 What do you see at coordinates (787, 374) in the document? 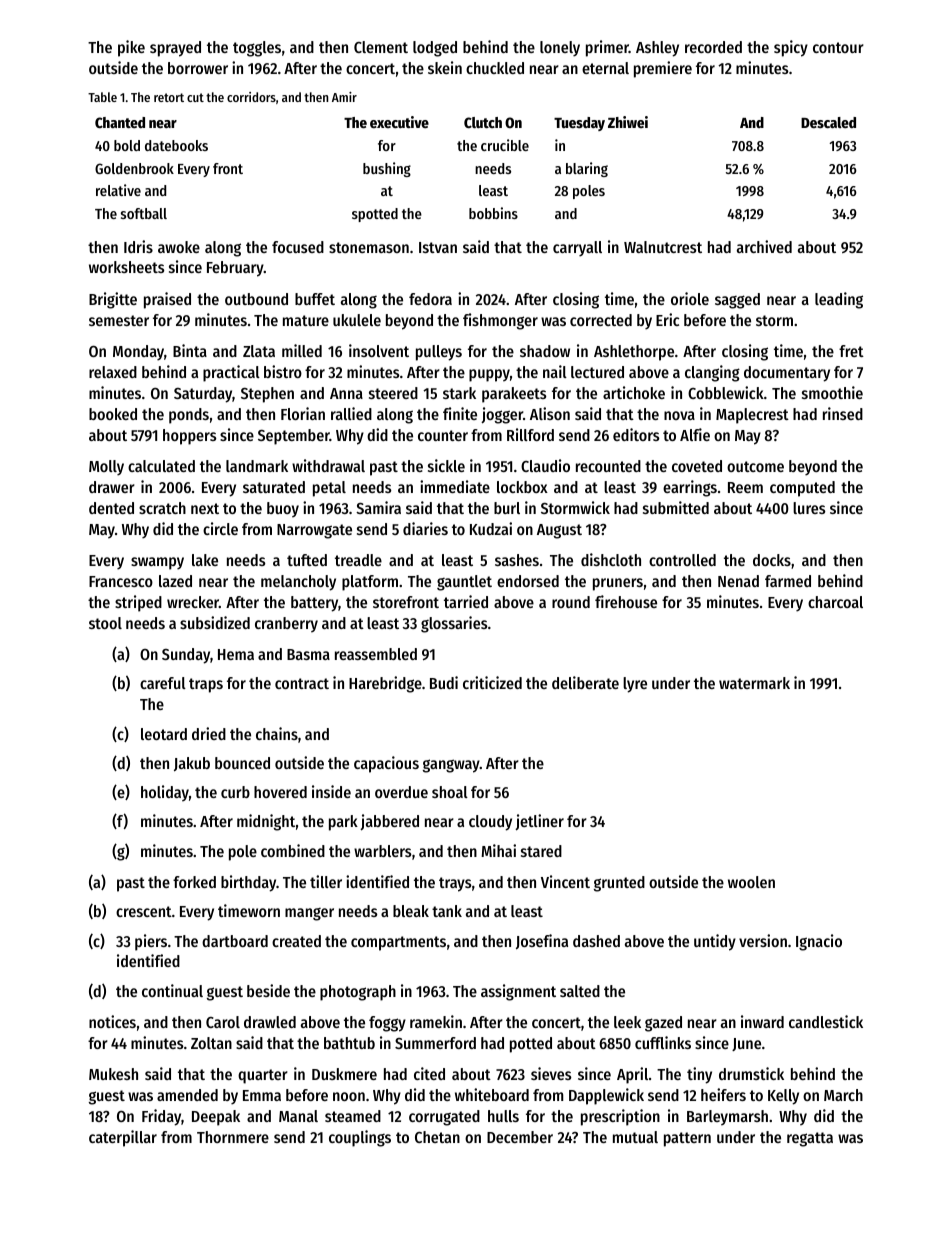
I see `documentary` at bounding box center [787, 374].
